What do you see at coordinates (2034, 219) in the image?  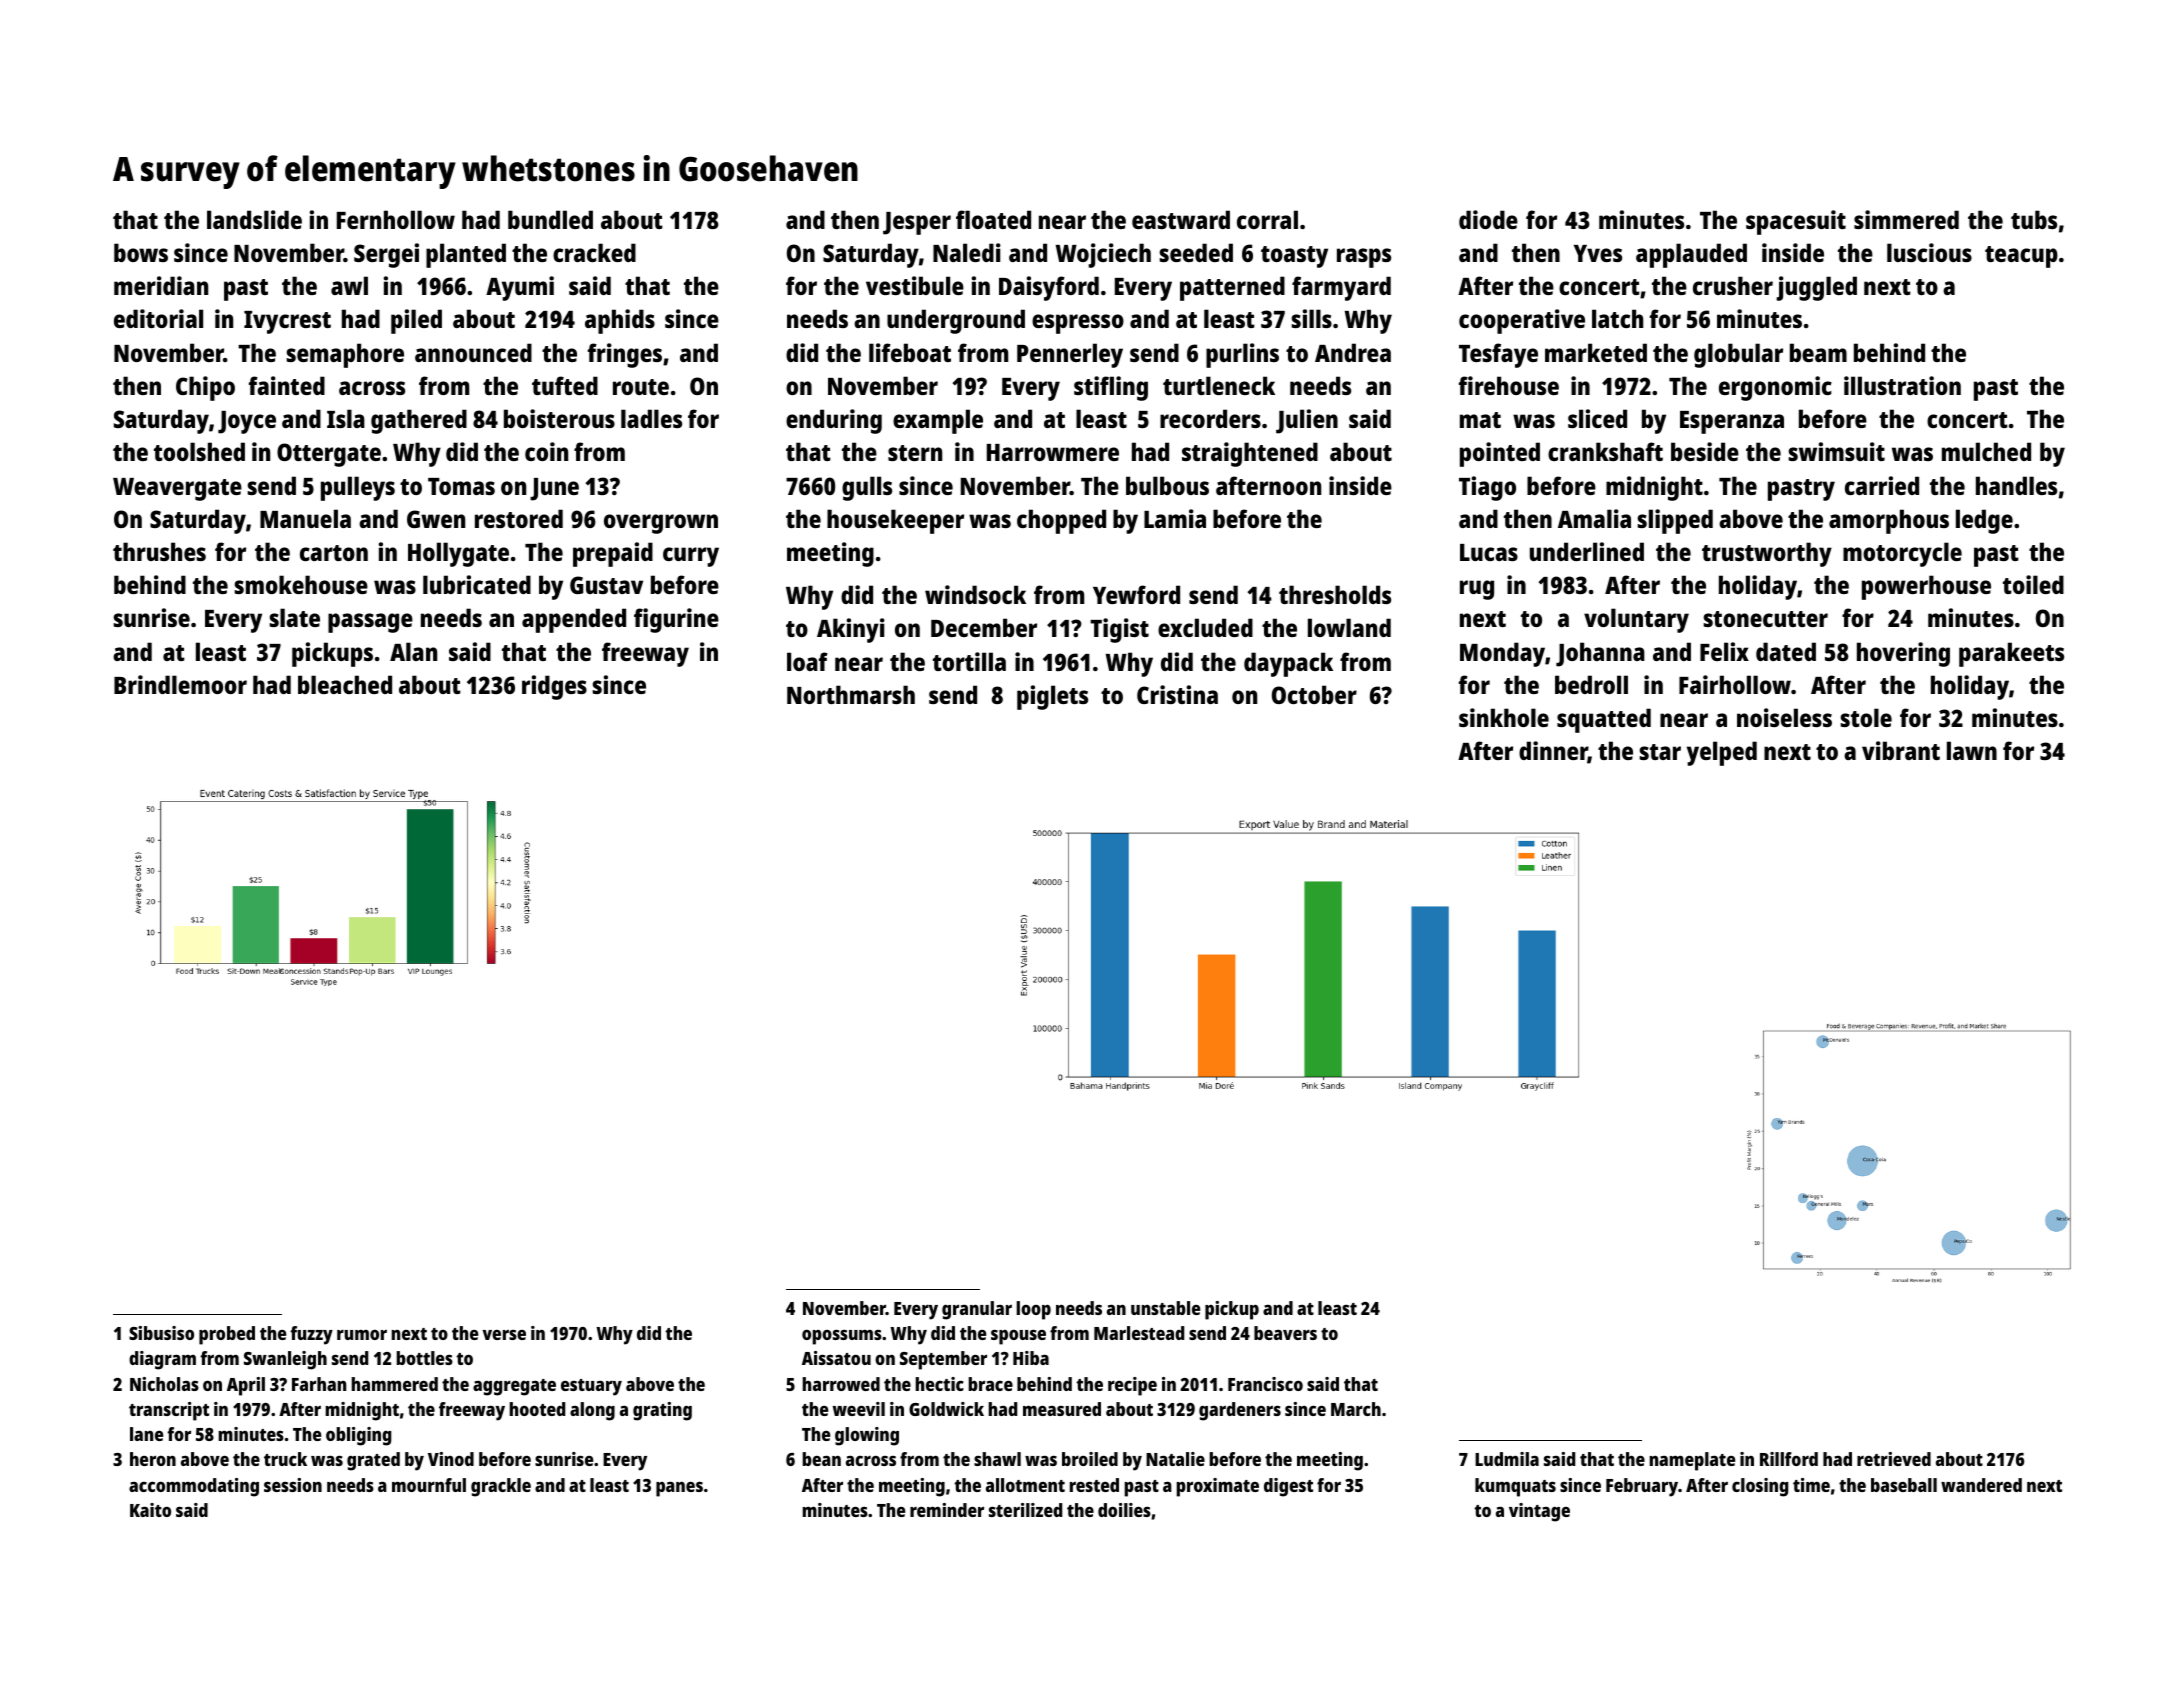 I see `tubs` at bounding box center [2034, 219].
